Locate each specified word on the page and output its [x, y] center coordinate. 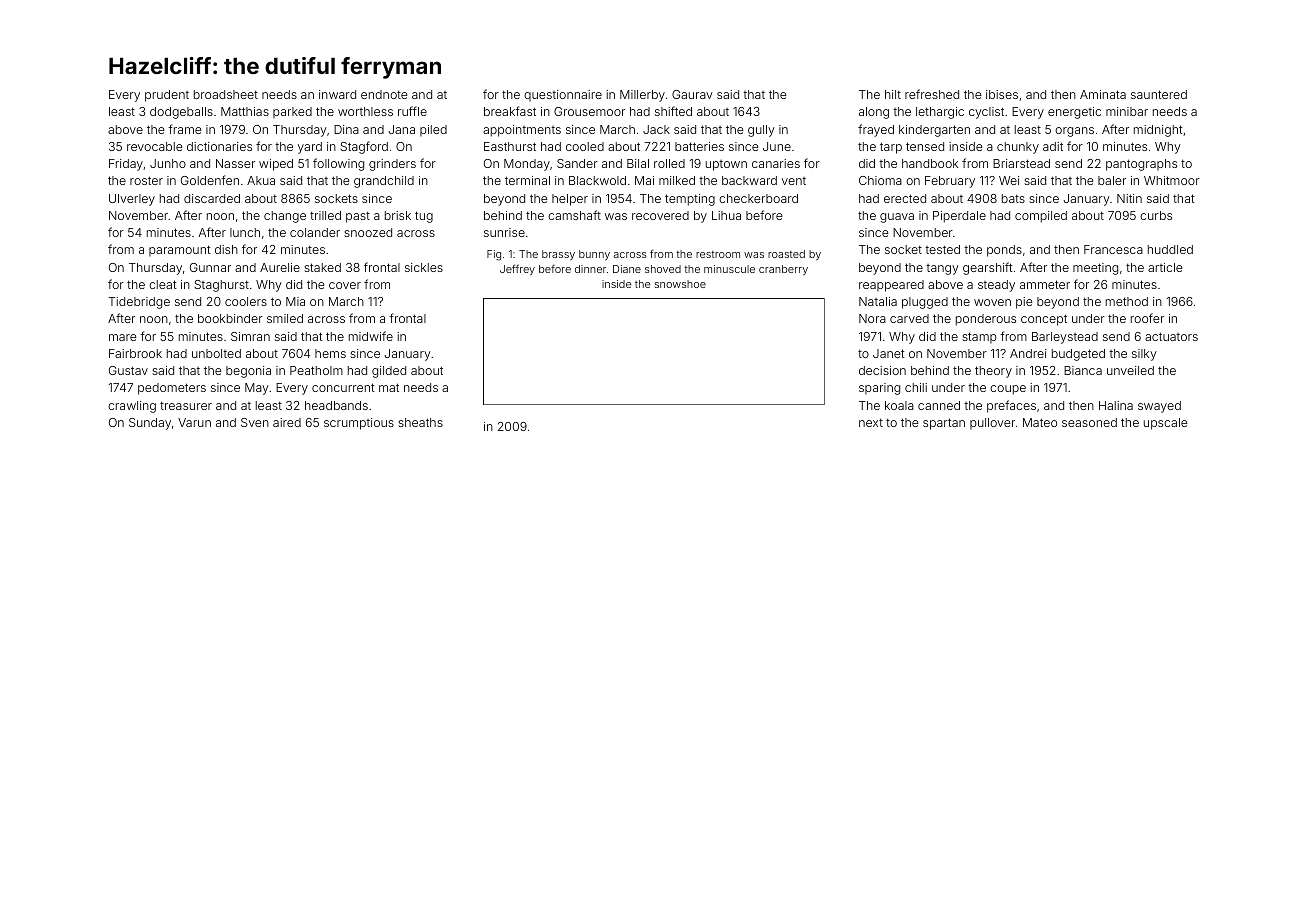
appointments [522, 131]
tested [942, 249]
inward [337, 94]
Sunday [150, 424]
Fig [494, 255]
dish [226, 249]
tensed [925, 146]
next [871, 422]
